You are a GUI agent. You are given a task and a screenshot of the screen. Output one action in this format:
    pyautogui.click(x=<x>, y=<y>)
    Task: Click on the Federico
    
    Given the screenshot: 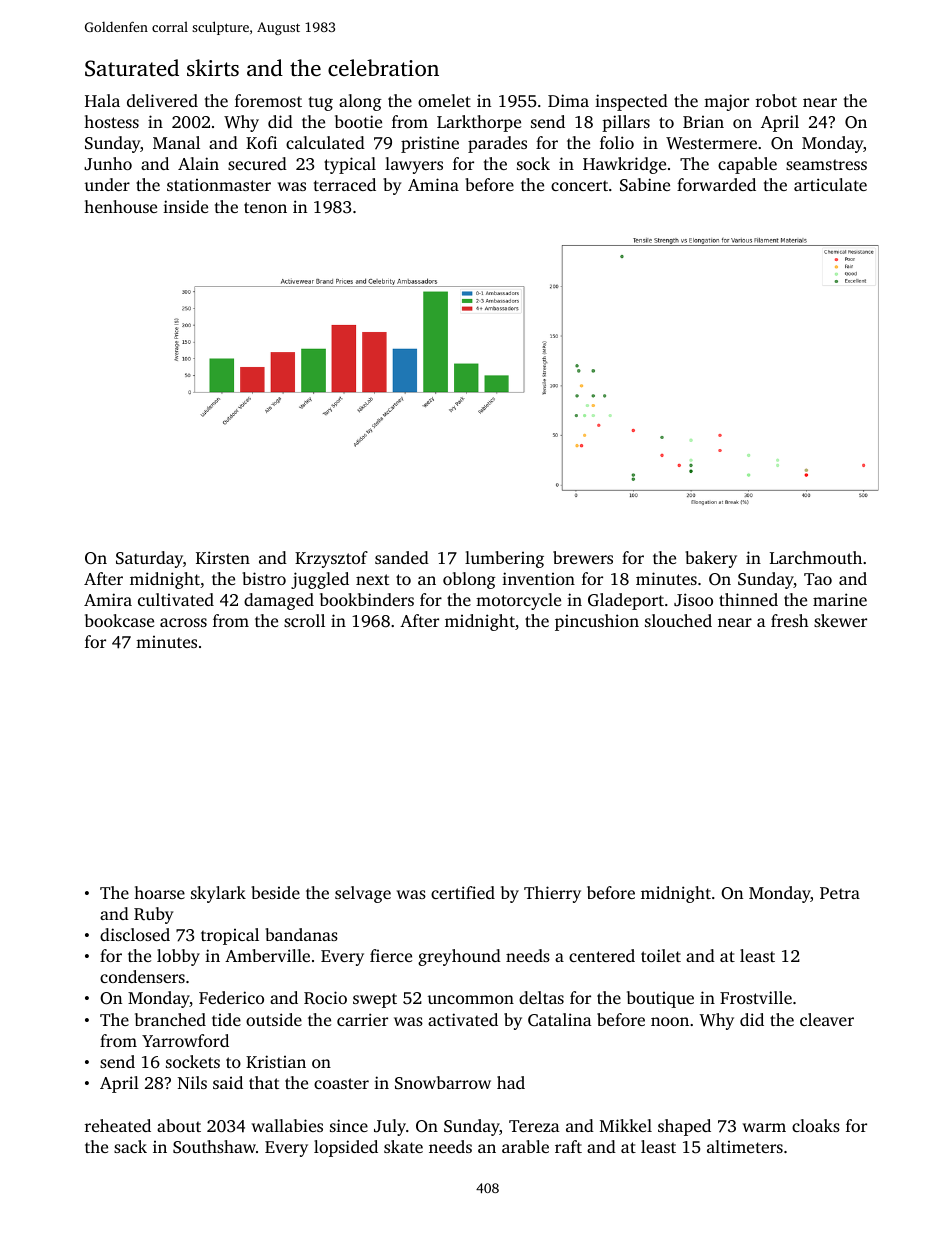 What is the action you would take?
    pyautogui.click(x=231, y=997)
